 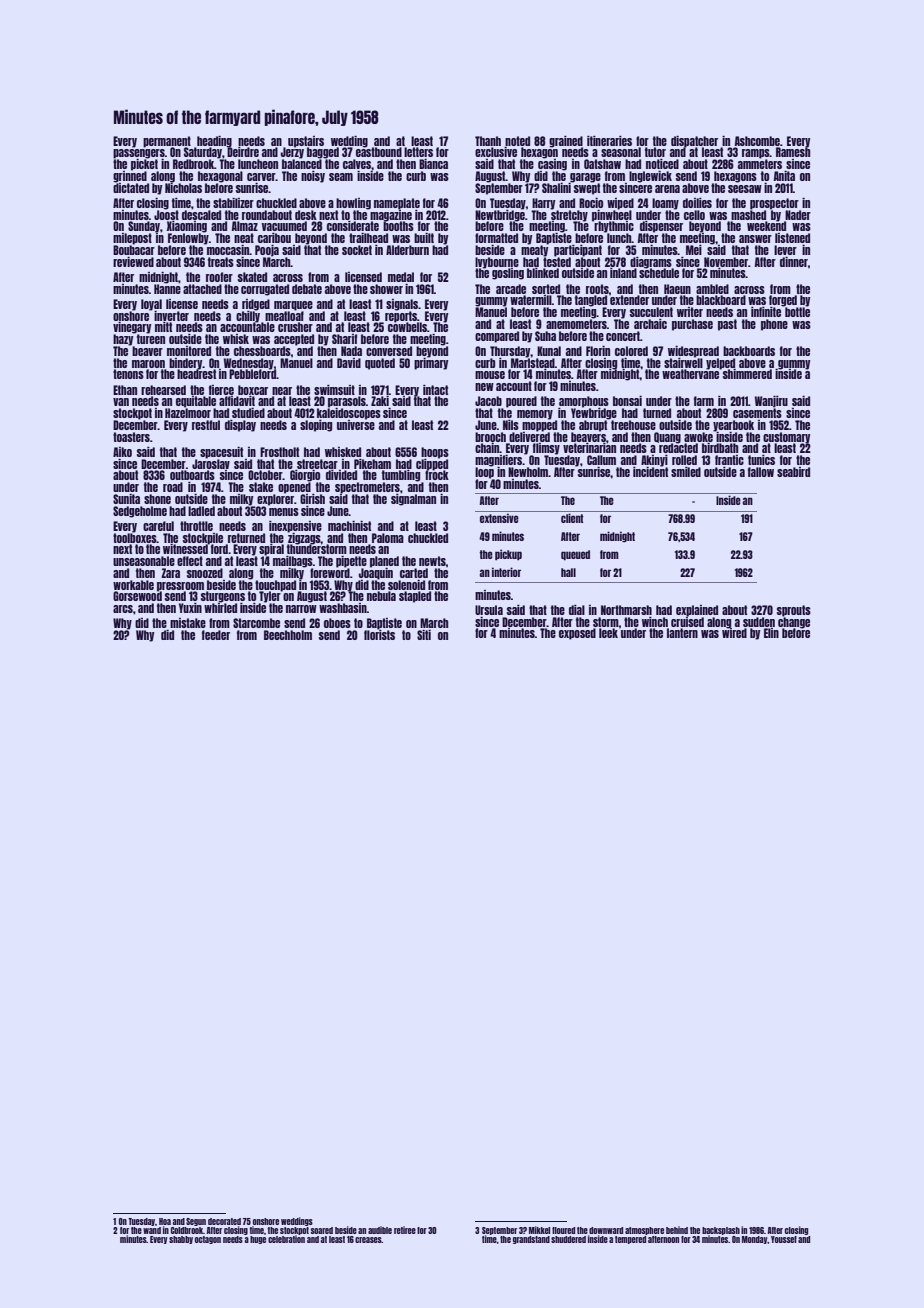 I want to click on celebration, so click(x=286, y=1239).
